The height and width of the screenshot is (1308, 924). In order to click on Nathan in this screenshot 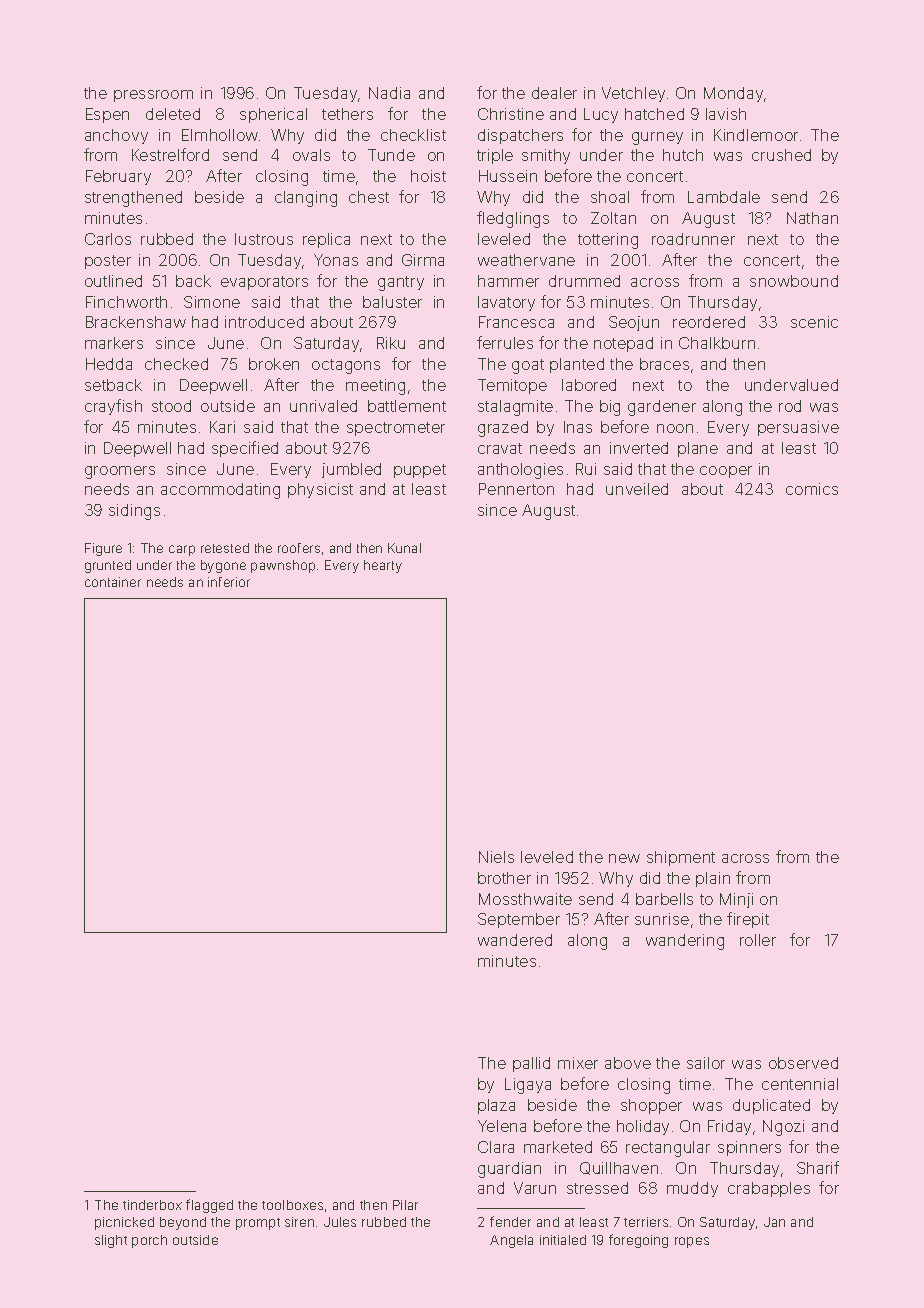, I will do `click(812, 218)`.
